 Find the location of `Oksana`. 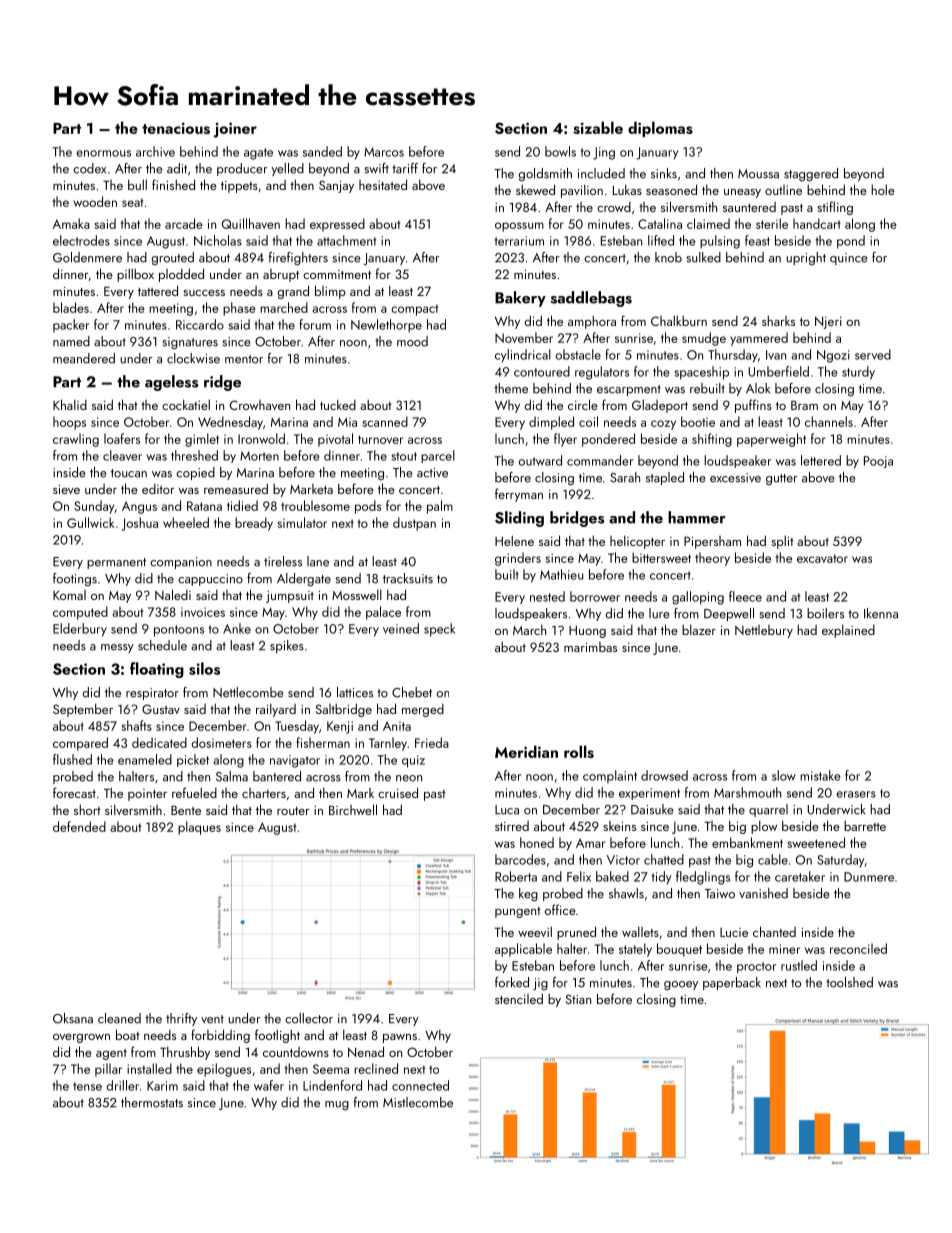

Oksana is located at coordinates (73, 1018).
